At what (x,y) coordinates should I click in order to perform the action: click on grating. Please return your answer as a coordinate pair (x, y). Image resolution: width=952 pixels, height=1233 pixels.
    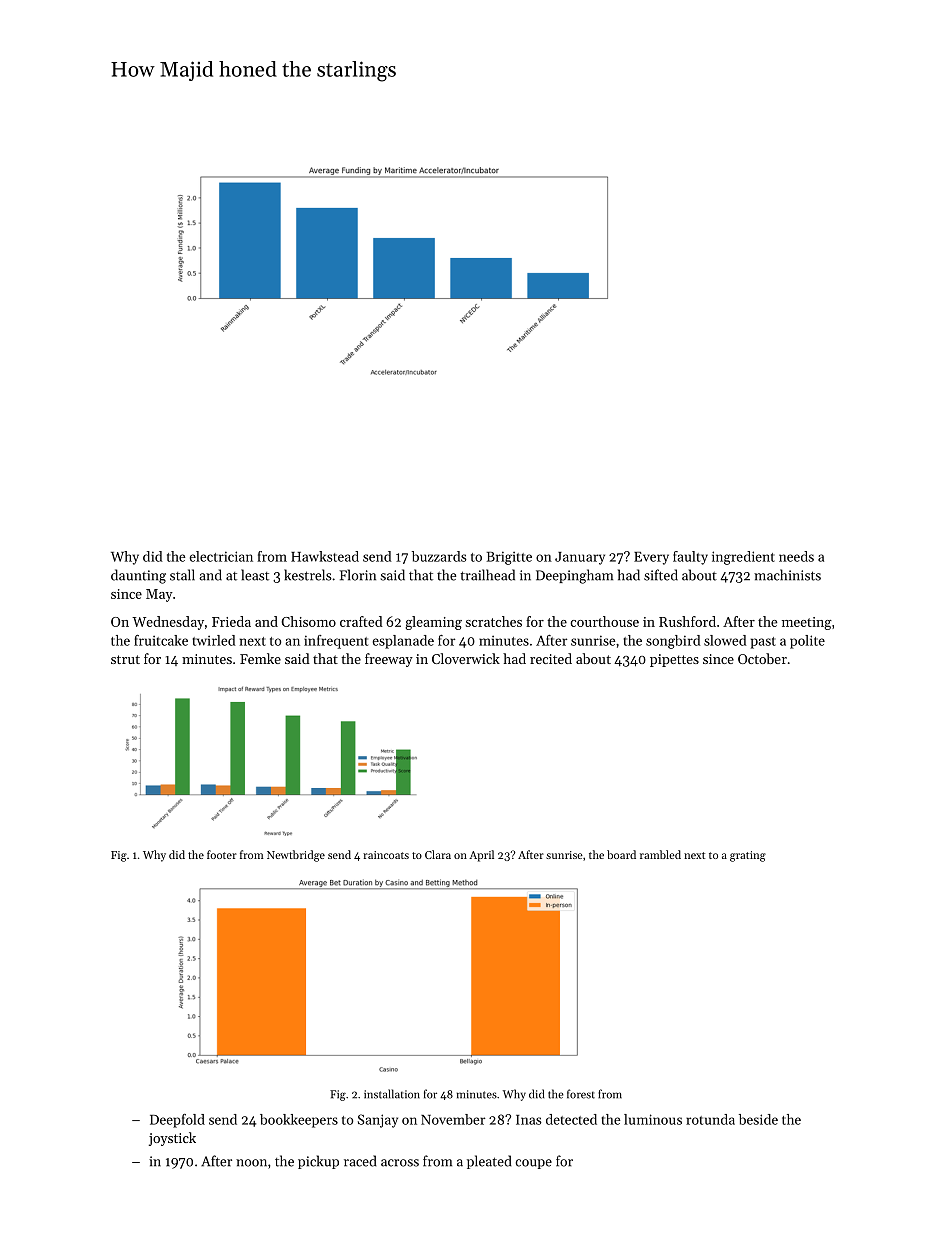
    Looking at the image, I should click on (748, 856).
